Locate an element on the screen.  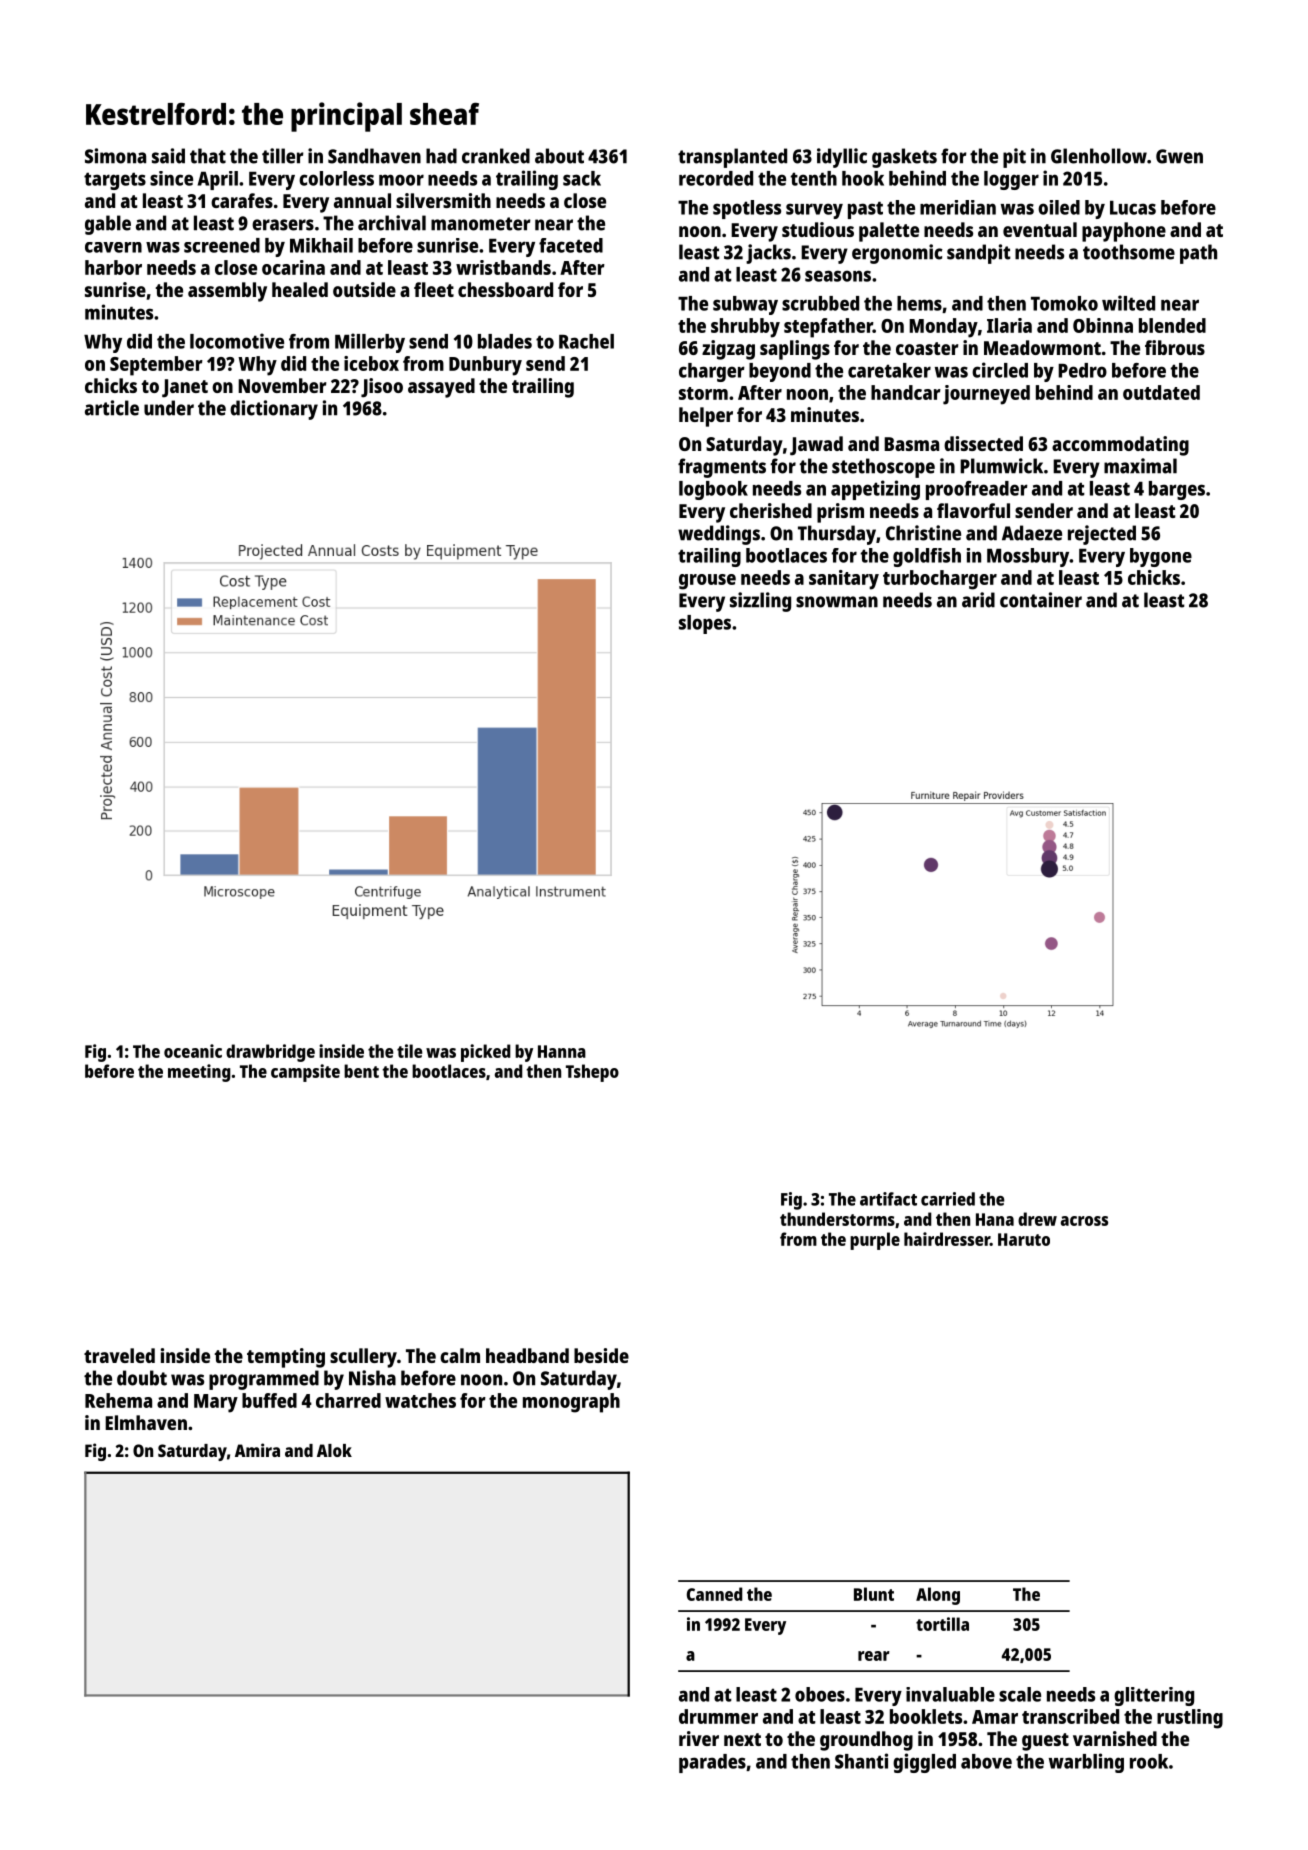
goldfish is located at coordinates (927, 557).
